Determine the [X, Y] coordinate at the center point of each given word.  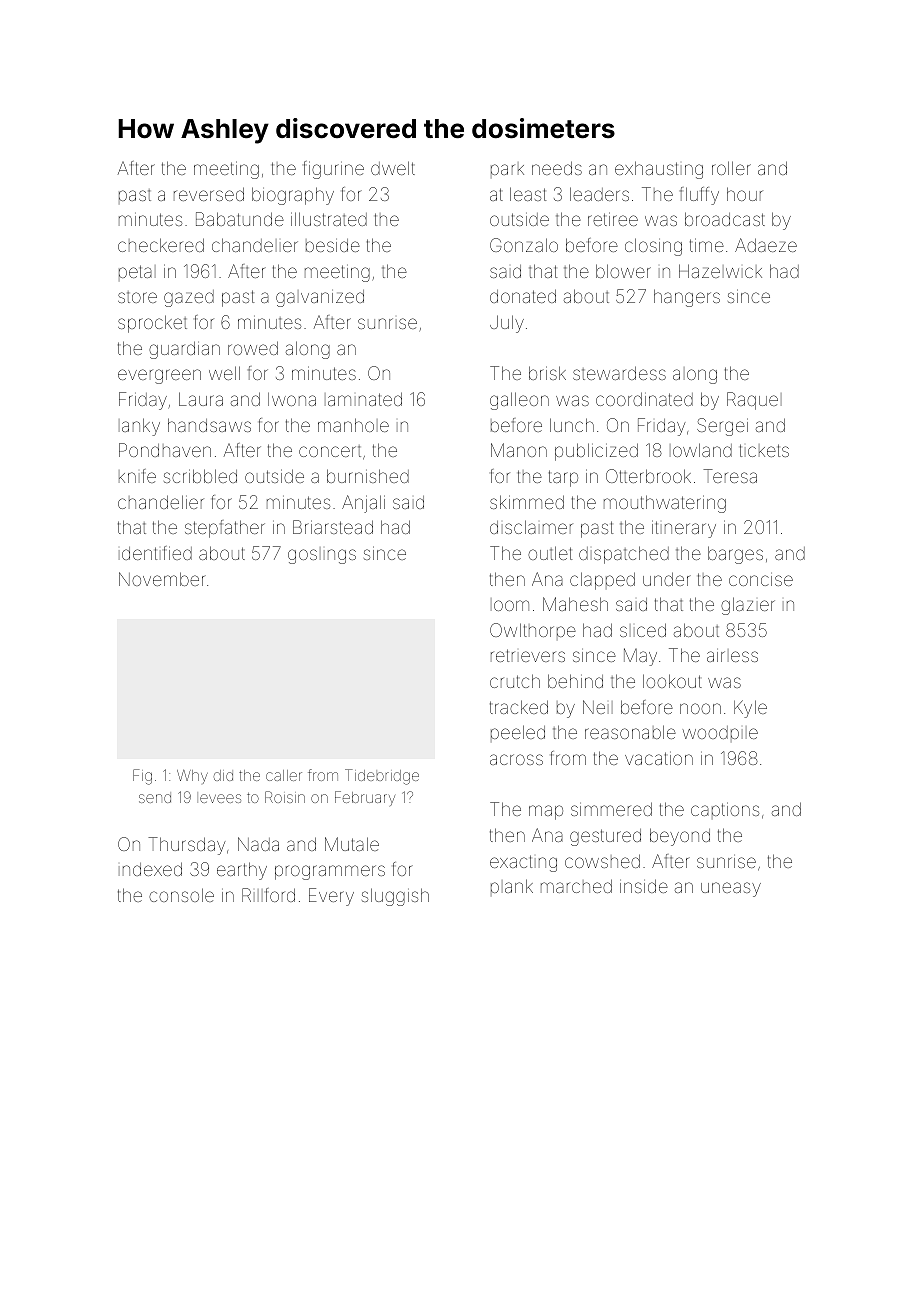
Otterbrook [648, 476]
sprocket [152, 324]
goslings [322, 556]
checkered [161, 245]
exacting [523, 863]
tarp [563, 478]
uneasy [731, 889]
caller [284, 775]
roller [731, 168]
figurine [334, 170]
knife [137, 476]
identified [157, 553]
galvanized [320, 298]
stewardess [619, 373]
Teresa [730, 476]
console [181, 895]
